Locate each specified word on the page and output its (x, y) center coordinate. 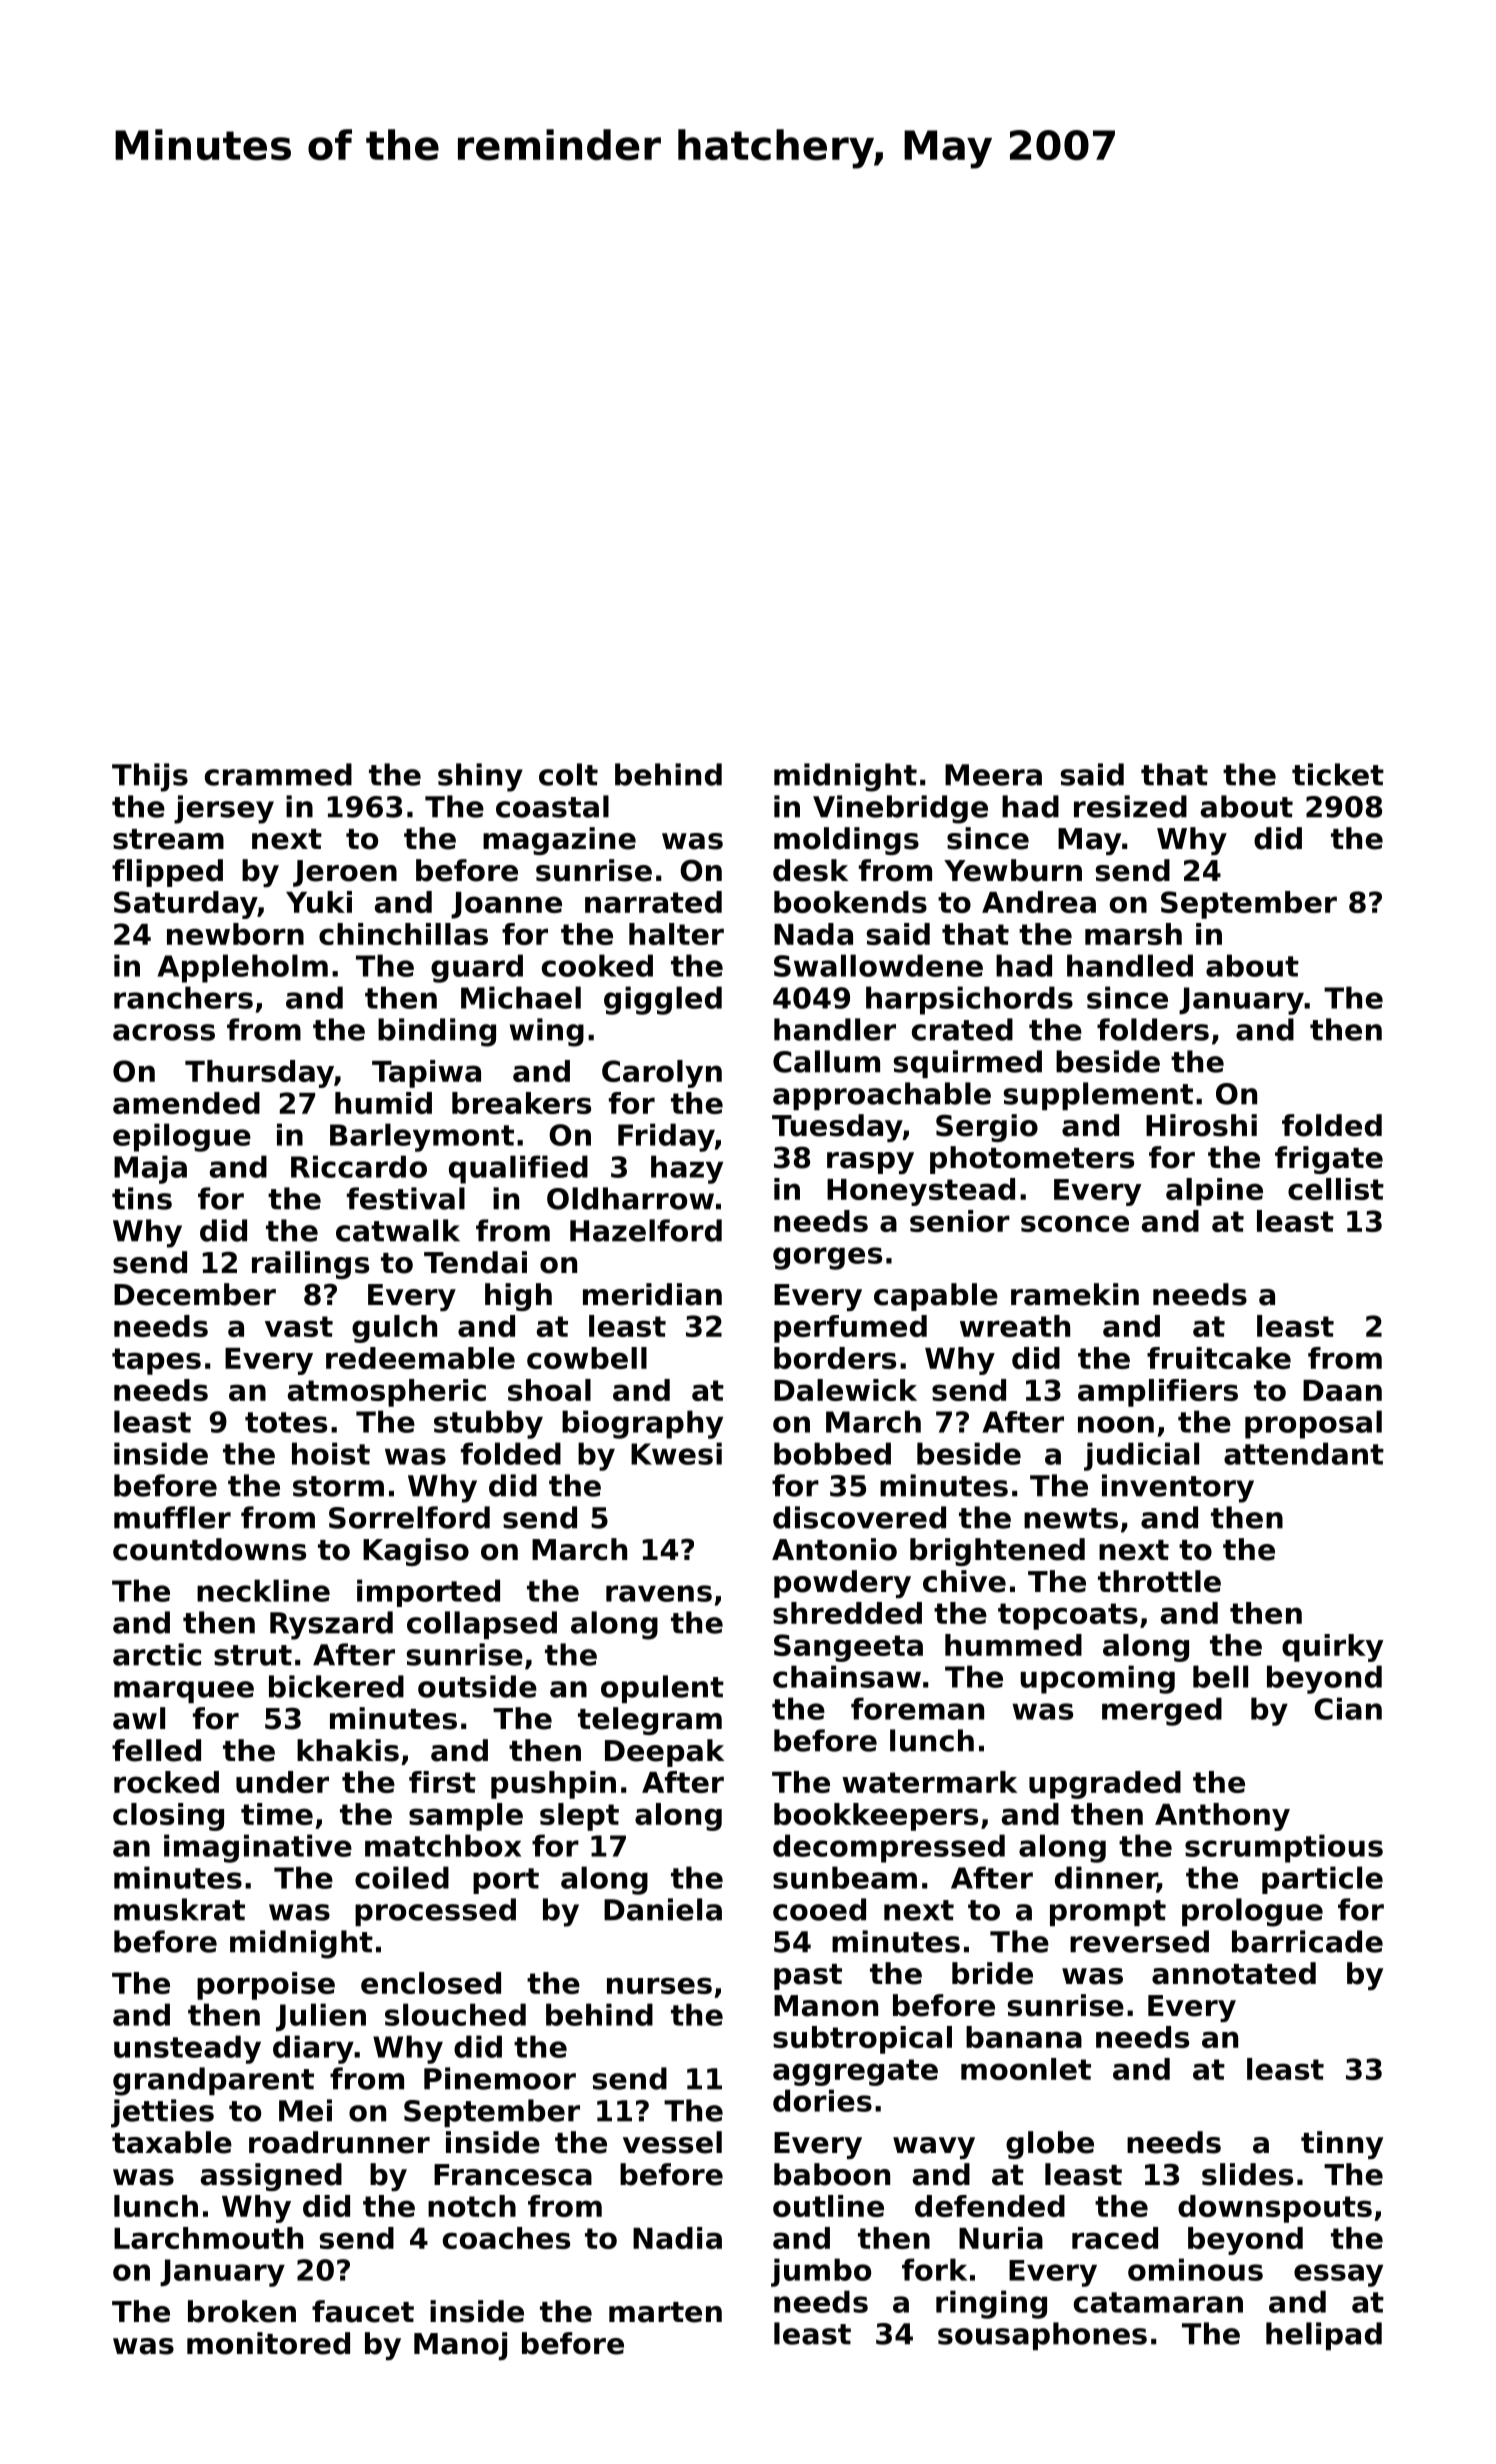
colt (568, 774)
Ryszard (331, 1625)
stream (168, 839)
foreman (917, 1708)
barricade (1307, 1941)
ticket (1338, 774)
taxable (172, 2142)
